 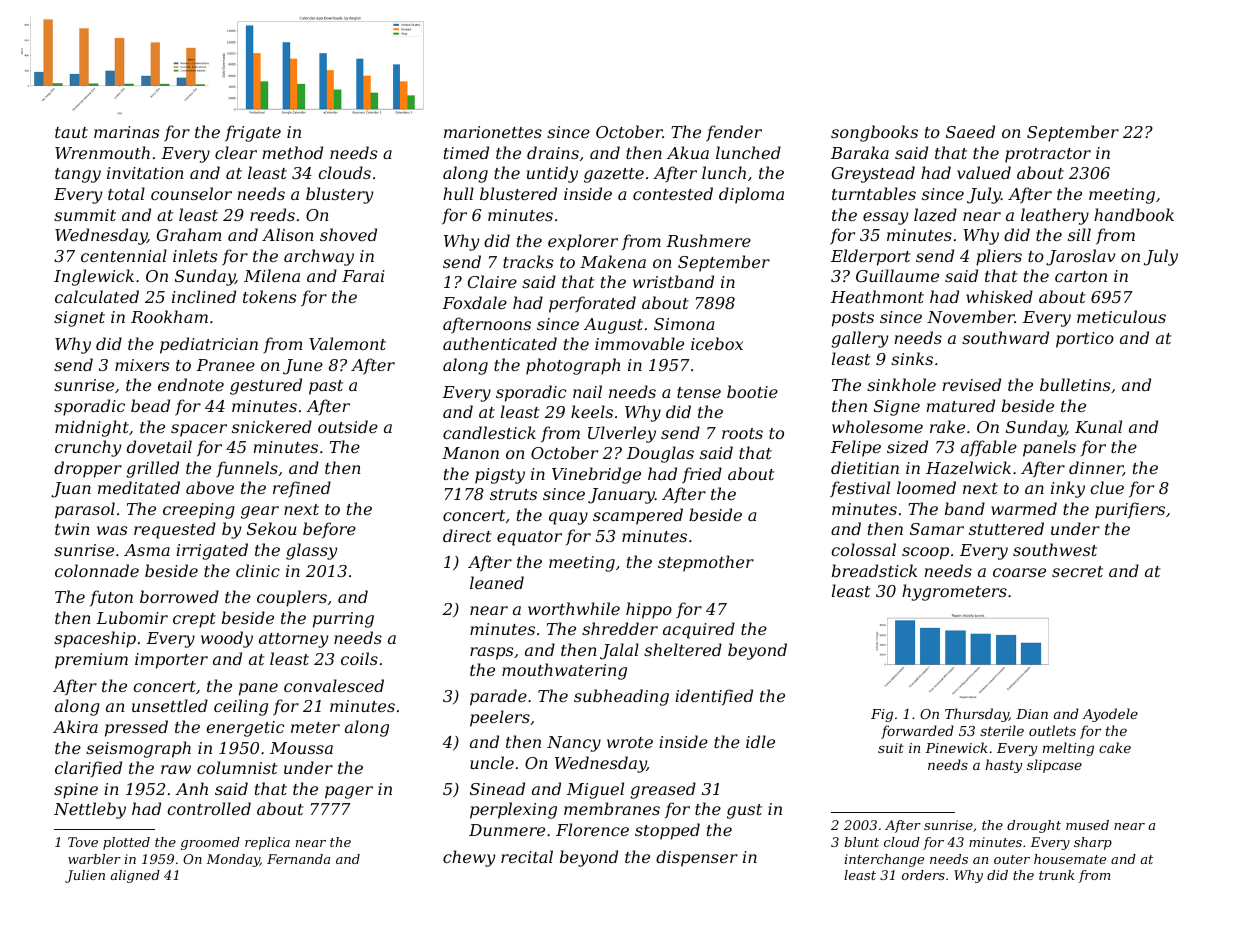 I want to click on perforated, so click(x=592, y=304).
